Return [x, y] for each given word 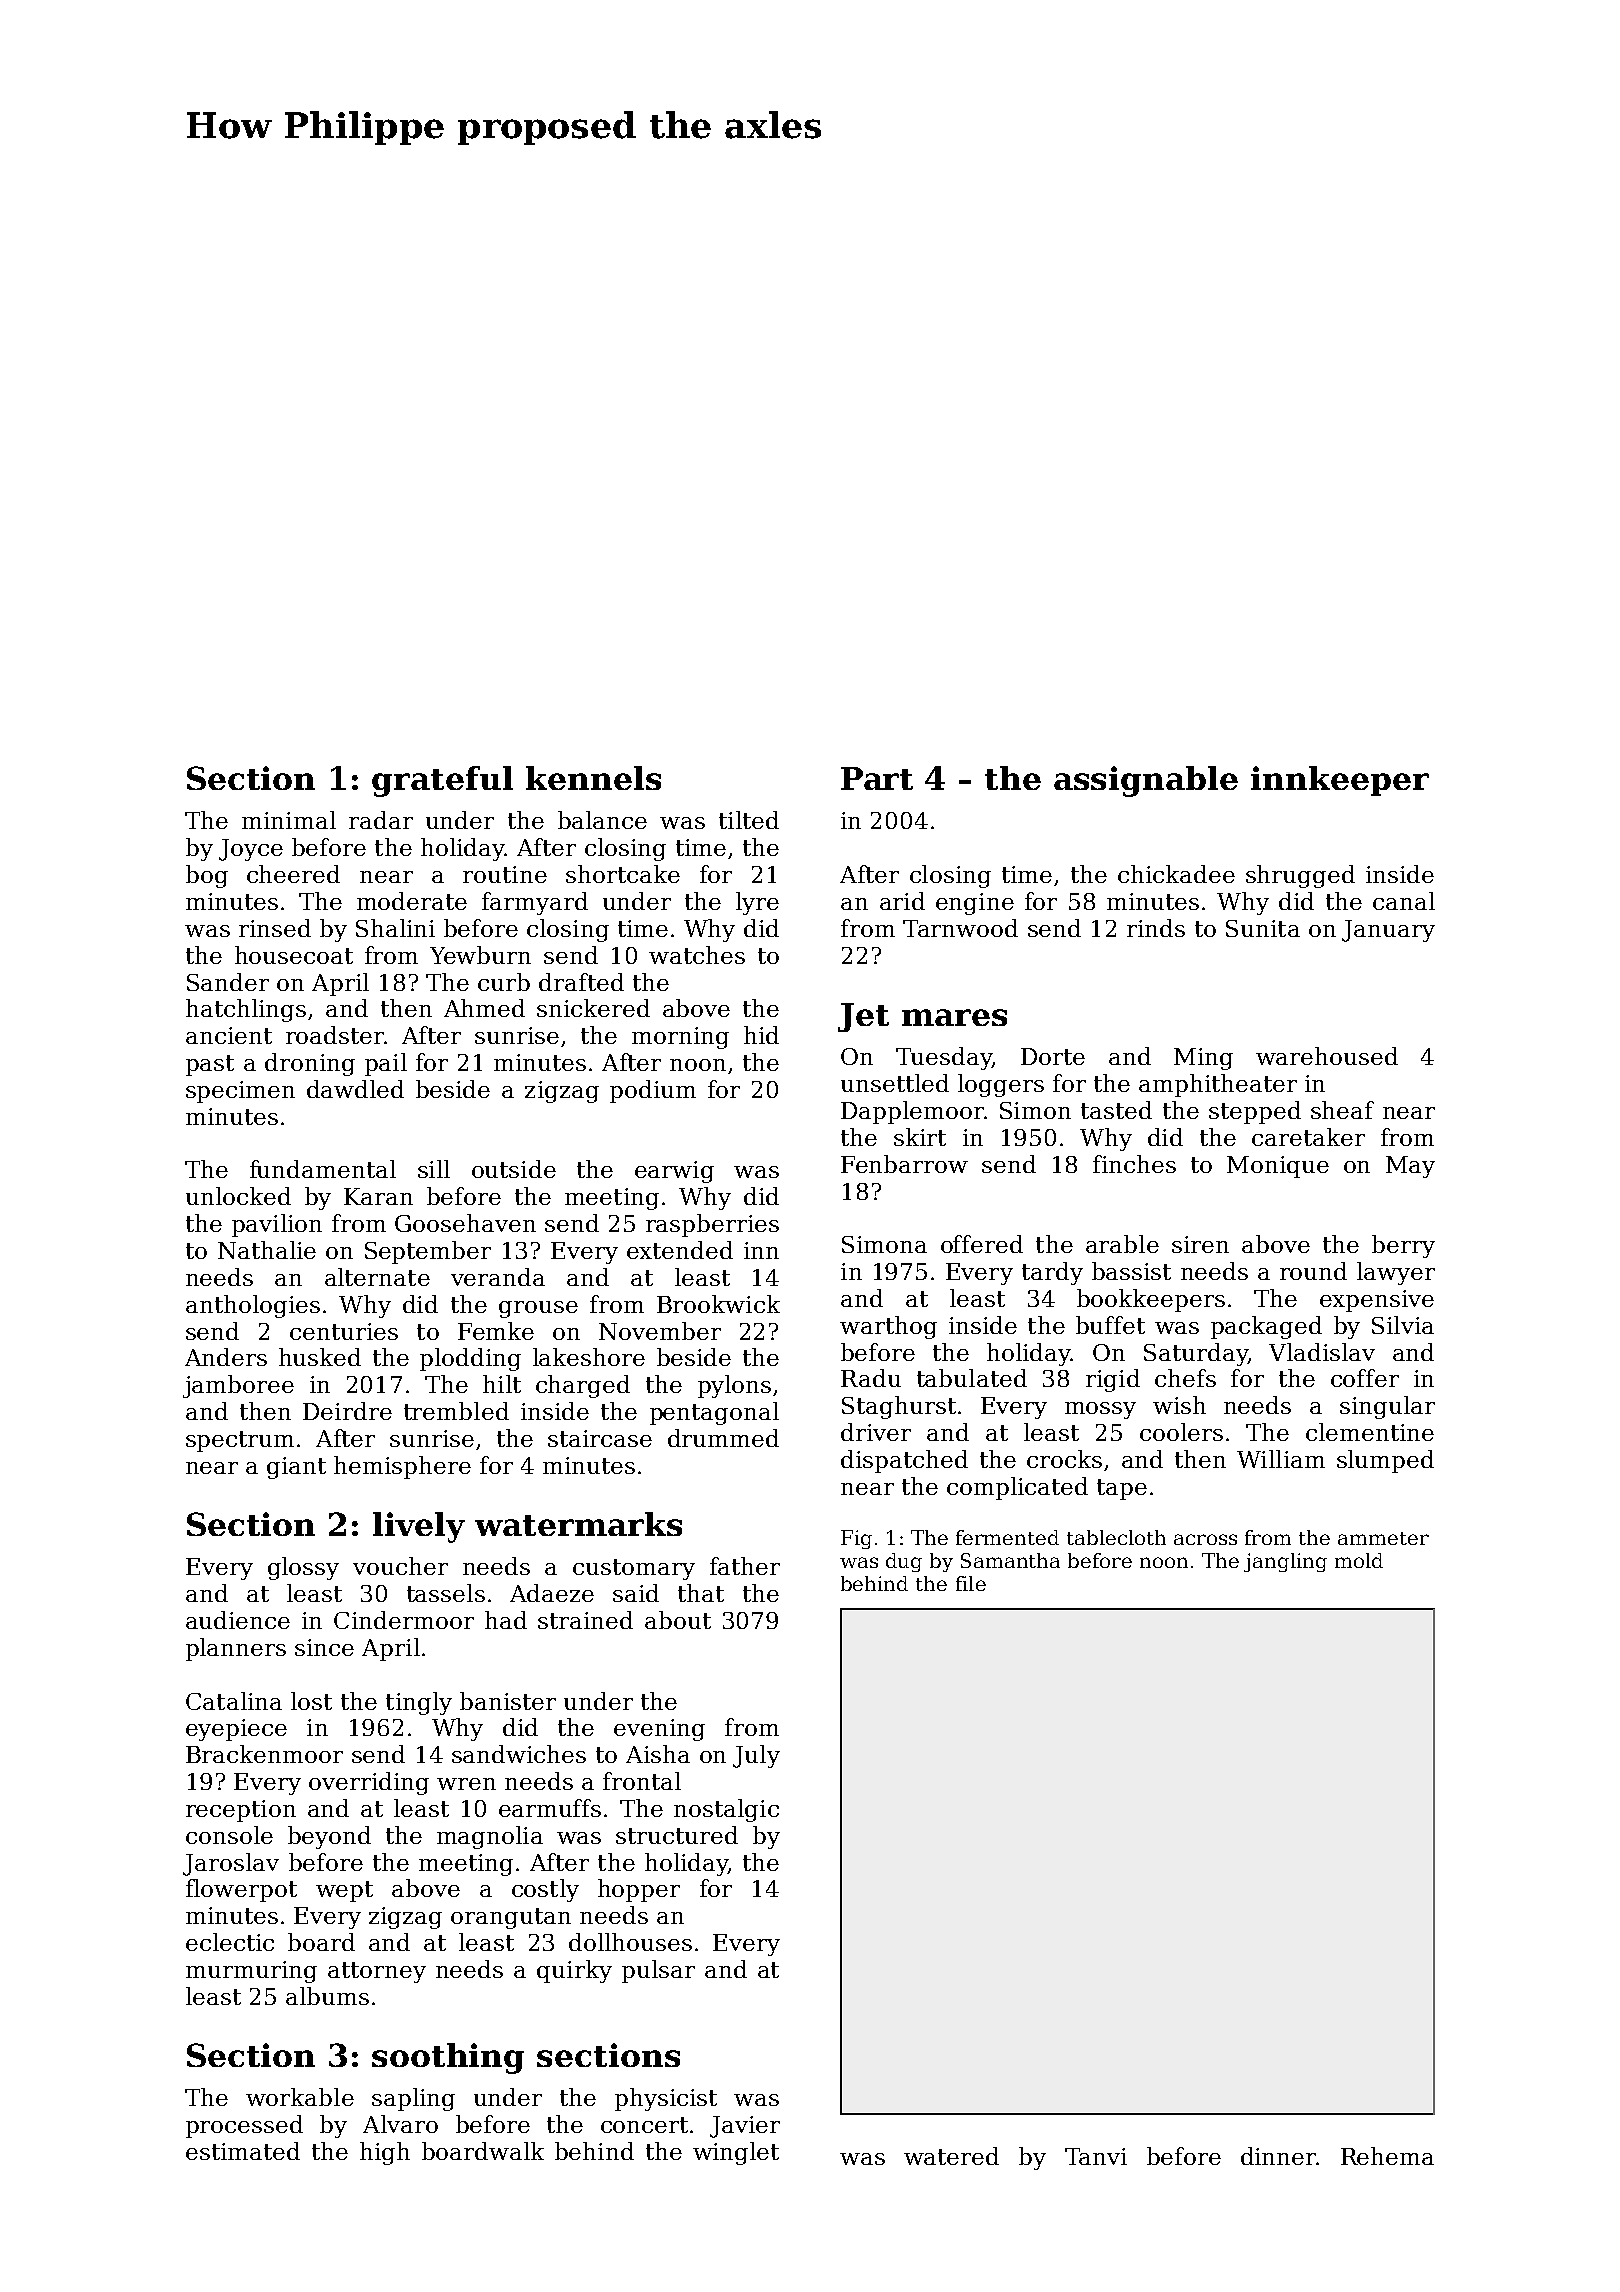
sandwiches [519, 1754]
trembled [456, 1411]
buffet [1110, 1325]
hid [761, 1035]
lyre [757, 903]
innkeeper [1340, 781]
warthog [888, 1327]
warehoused [1327, 1056]
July [756, 1756]
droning [310, 1064]
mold [1359, 1560]
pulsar [658, 1971]
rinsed [275, 928]
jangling [1285, 1562]
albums [327, 1996]
